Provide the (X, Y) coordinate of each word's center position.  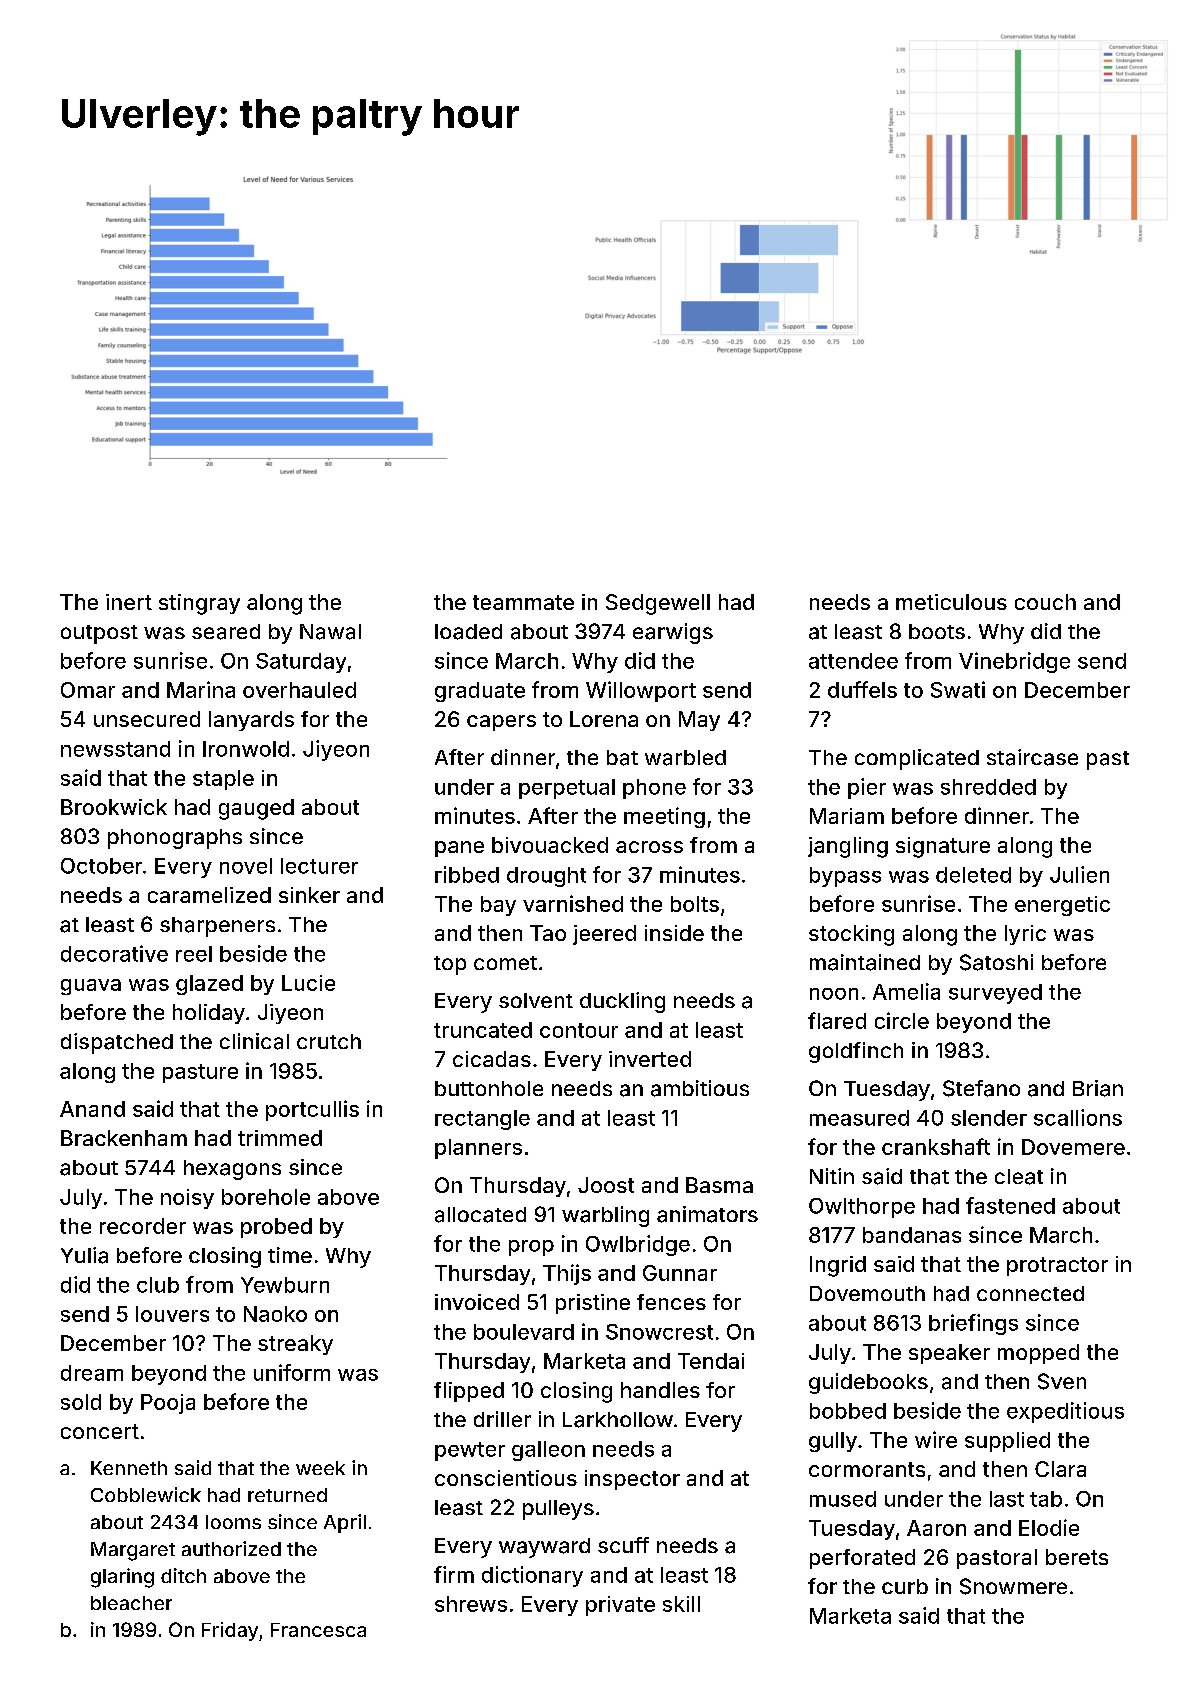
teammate (523, 602)
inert (129, 602)
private (620, 1606)
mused (843, 1499)
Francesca (318, 1630)
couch (1045, 602)
